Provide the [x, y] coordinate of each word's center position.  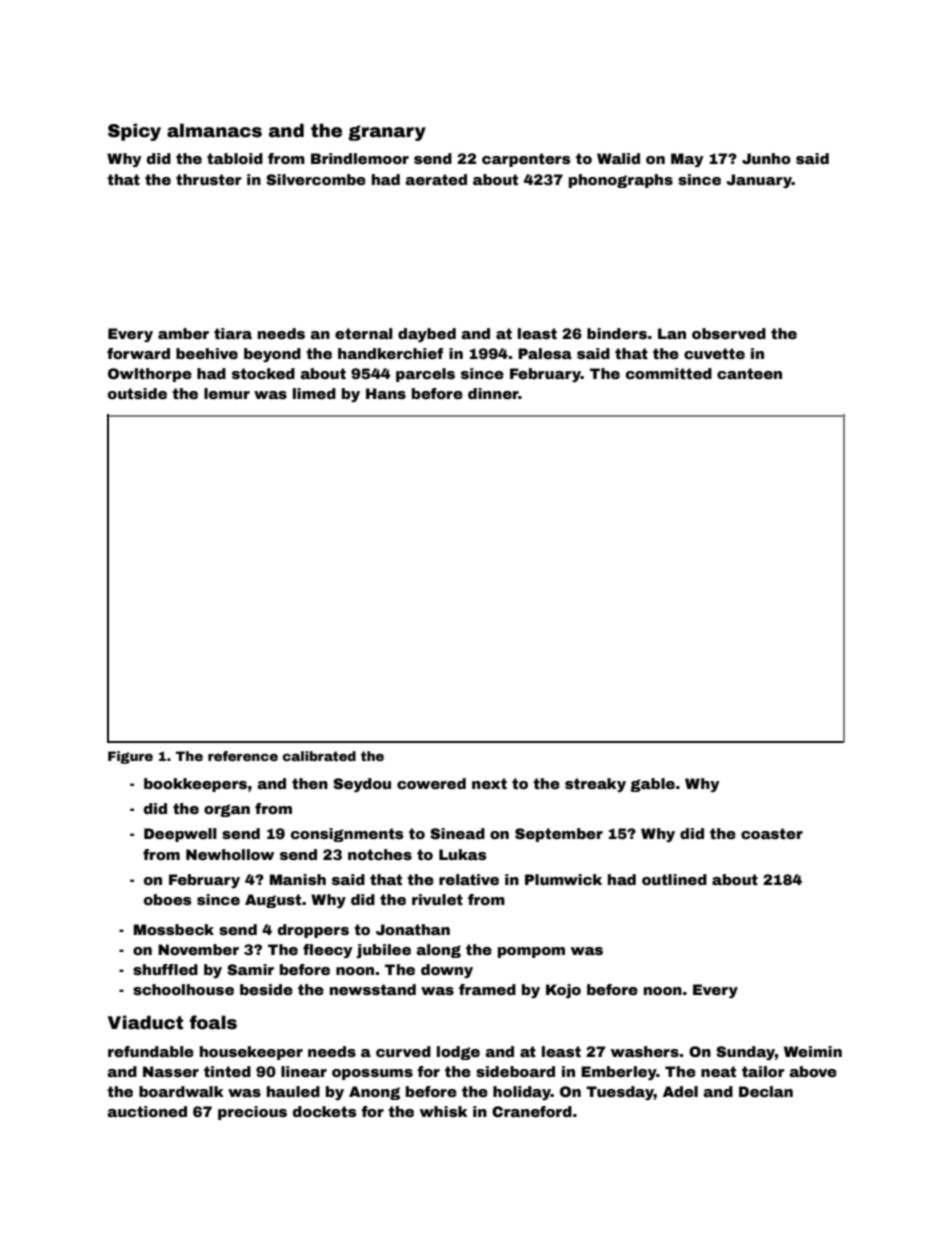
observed [729, 333]
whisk [444, 1111]
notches [380, 854]
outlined [674, 879]
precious [252, 1113]
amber [183, 333]
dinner [493, 393]
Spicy [134, 132]
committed [669, 373]
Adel [680, 1091]
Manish [298, 879]
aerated [436, 179]
